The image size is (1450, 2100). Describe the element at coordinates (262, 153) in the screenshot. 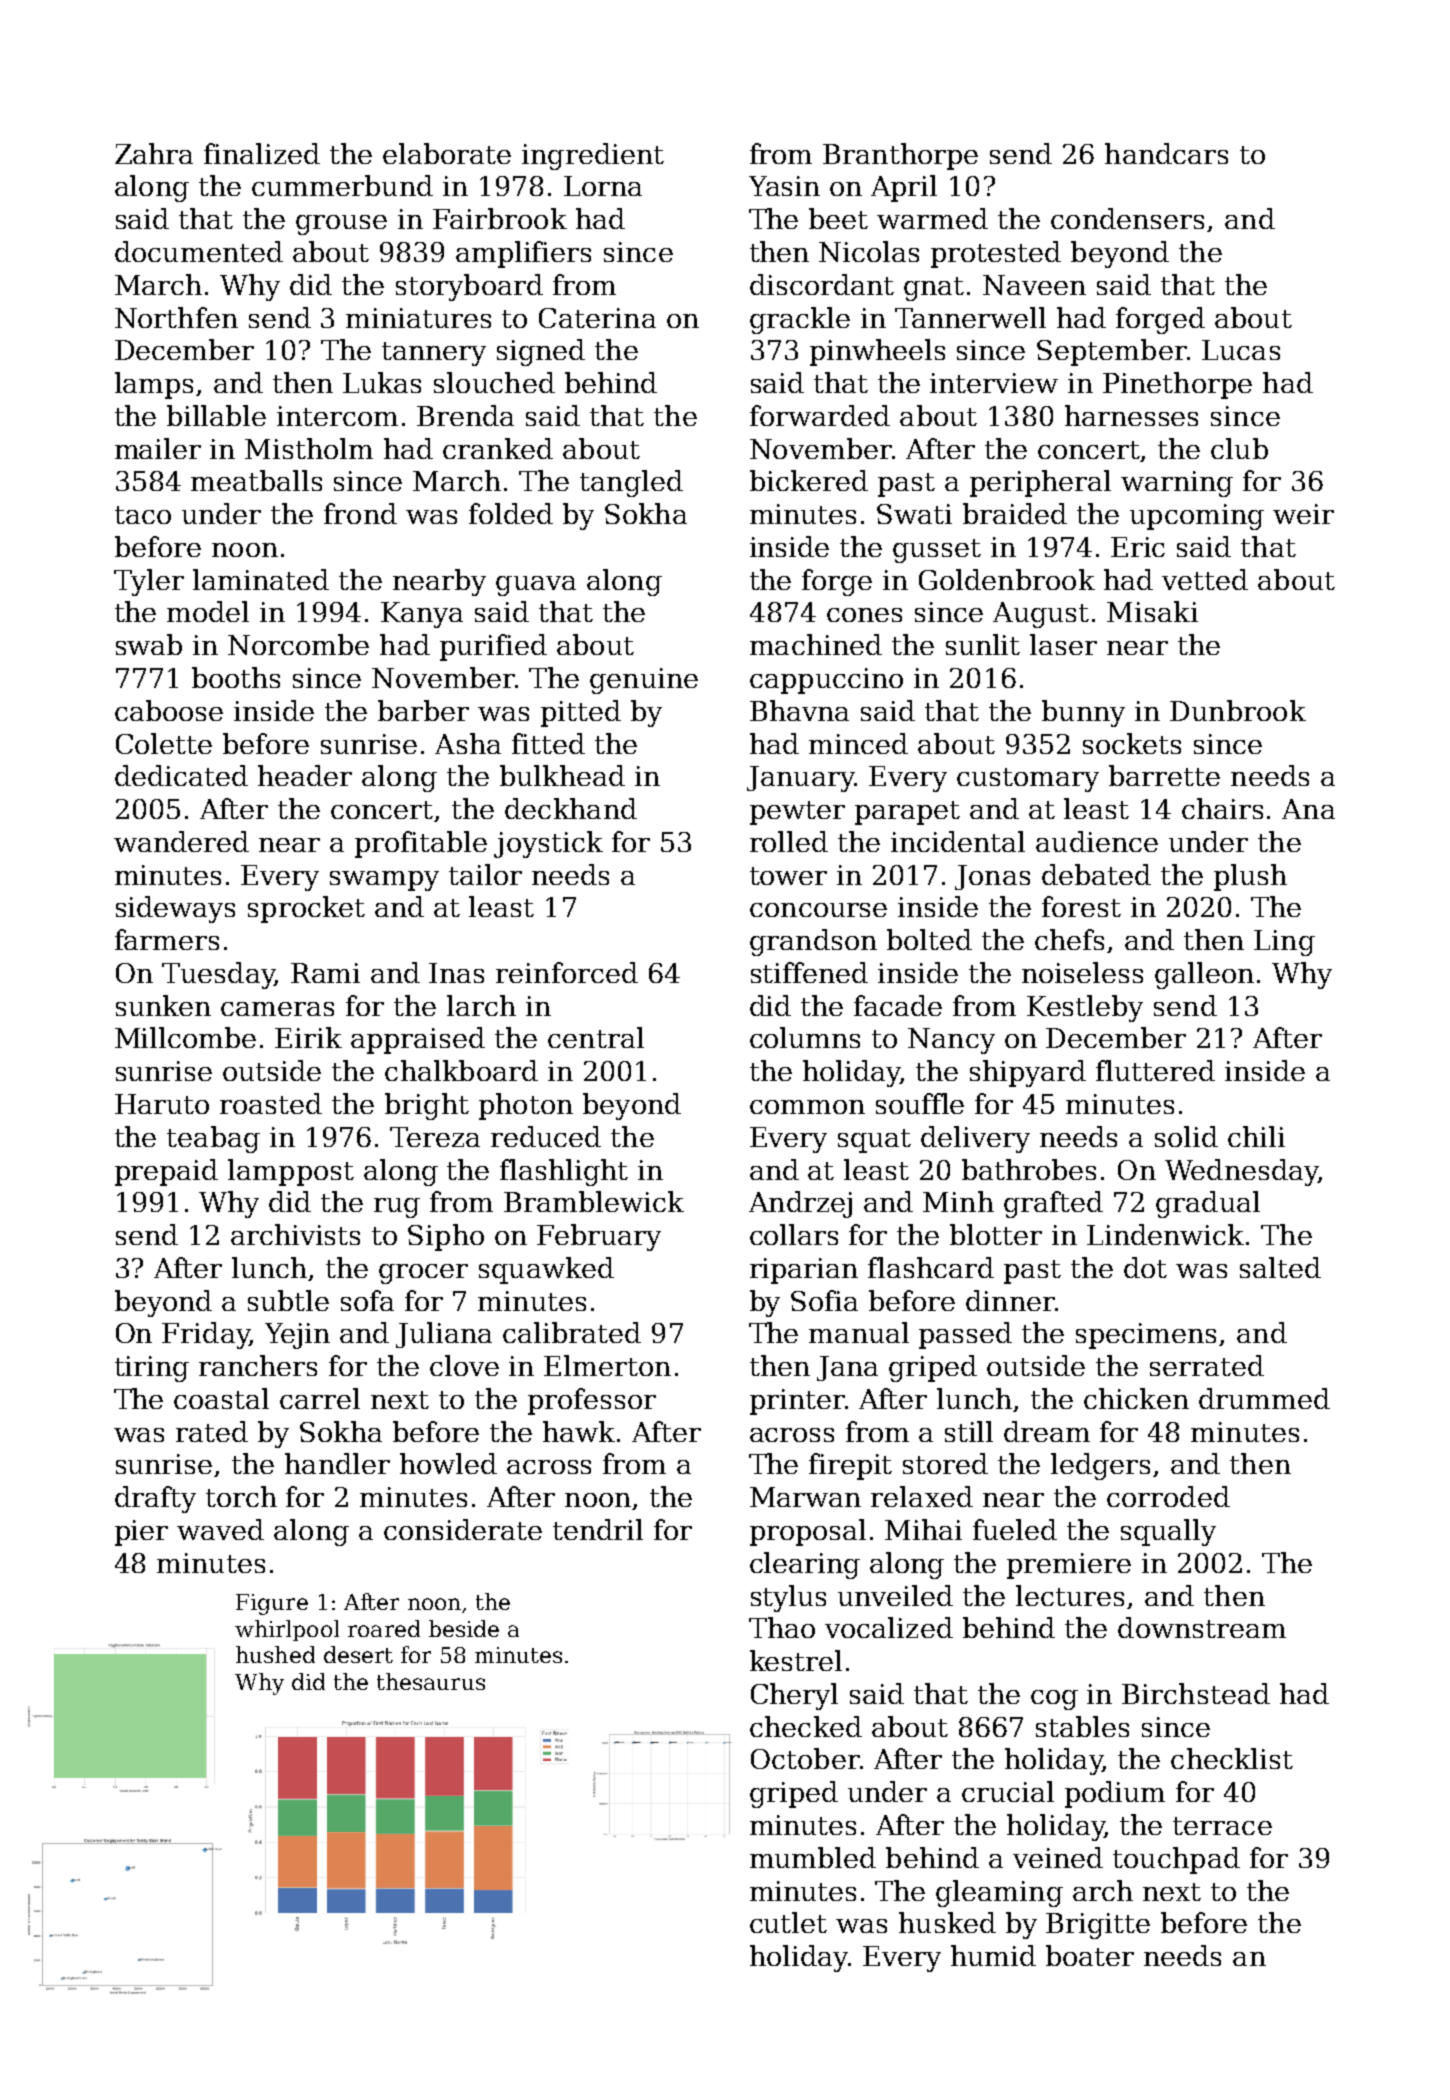

I see `finalized` at that location.
